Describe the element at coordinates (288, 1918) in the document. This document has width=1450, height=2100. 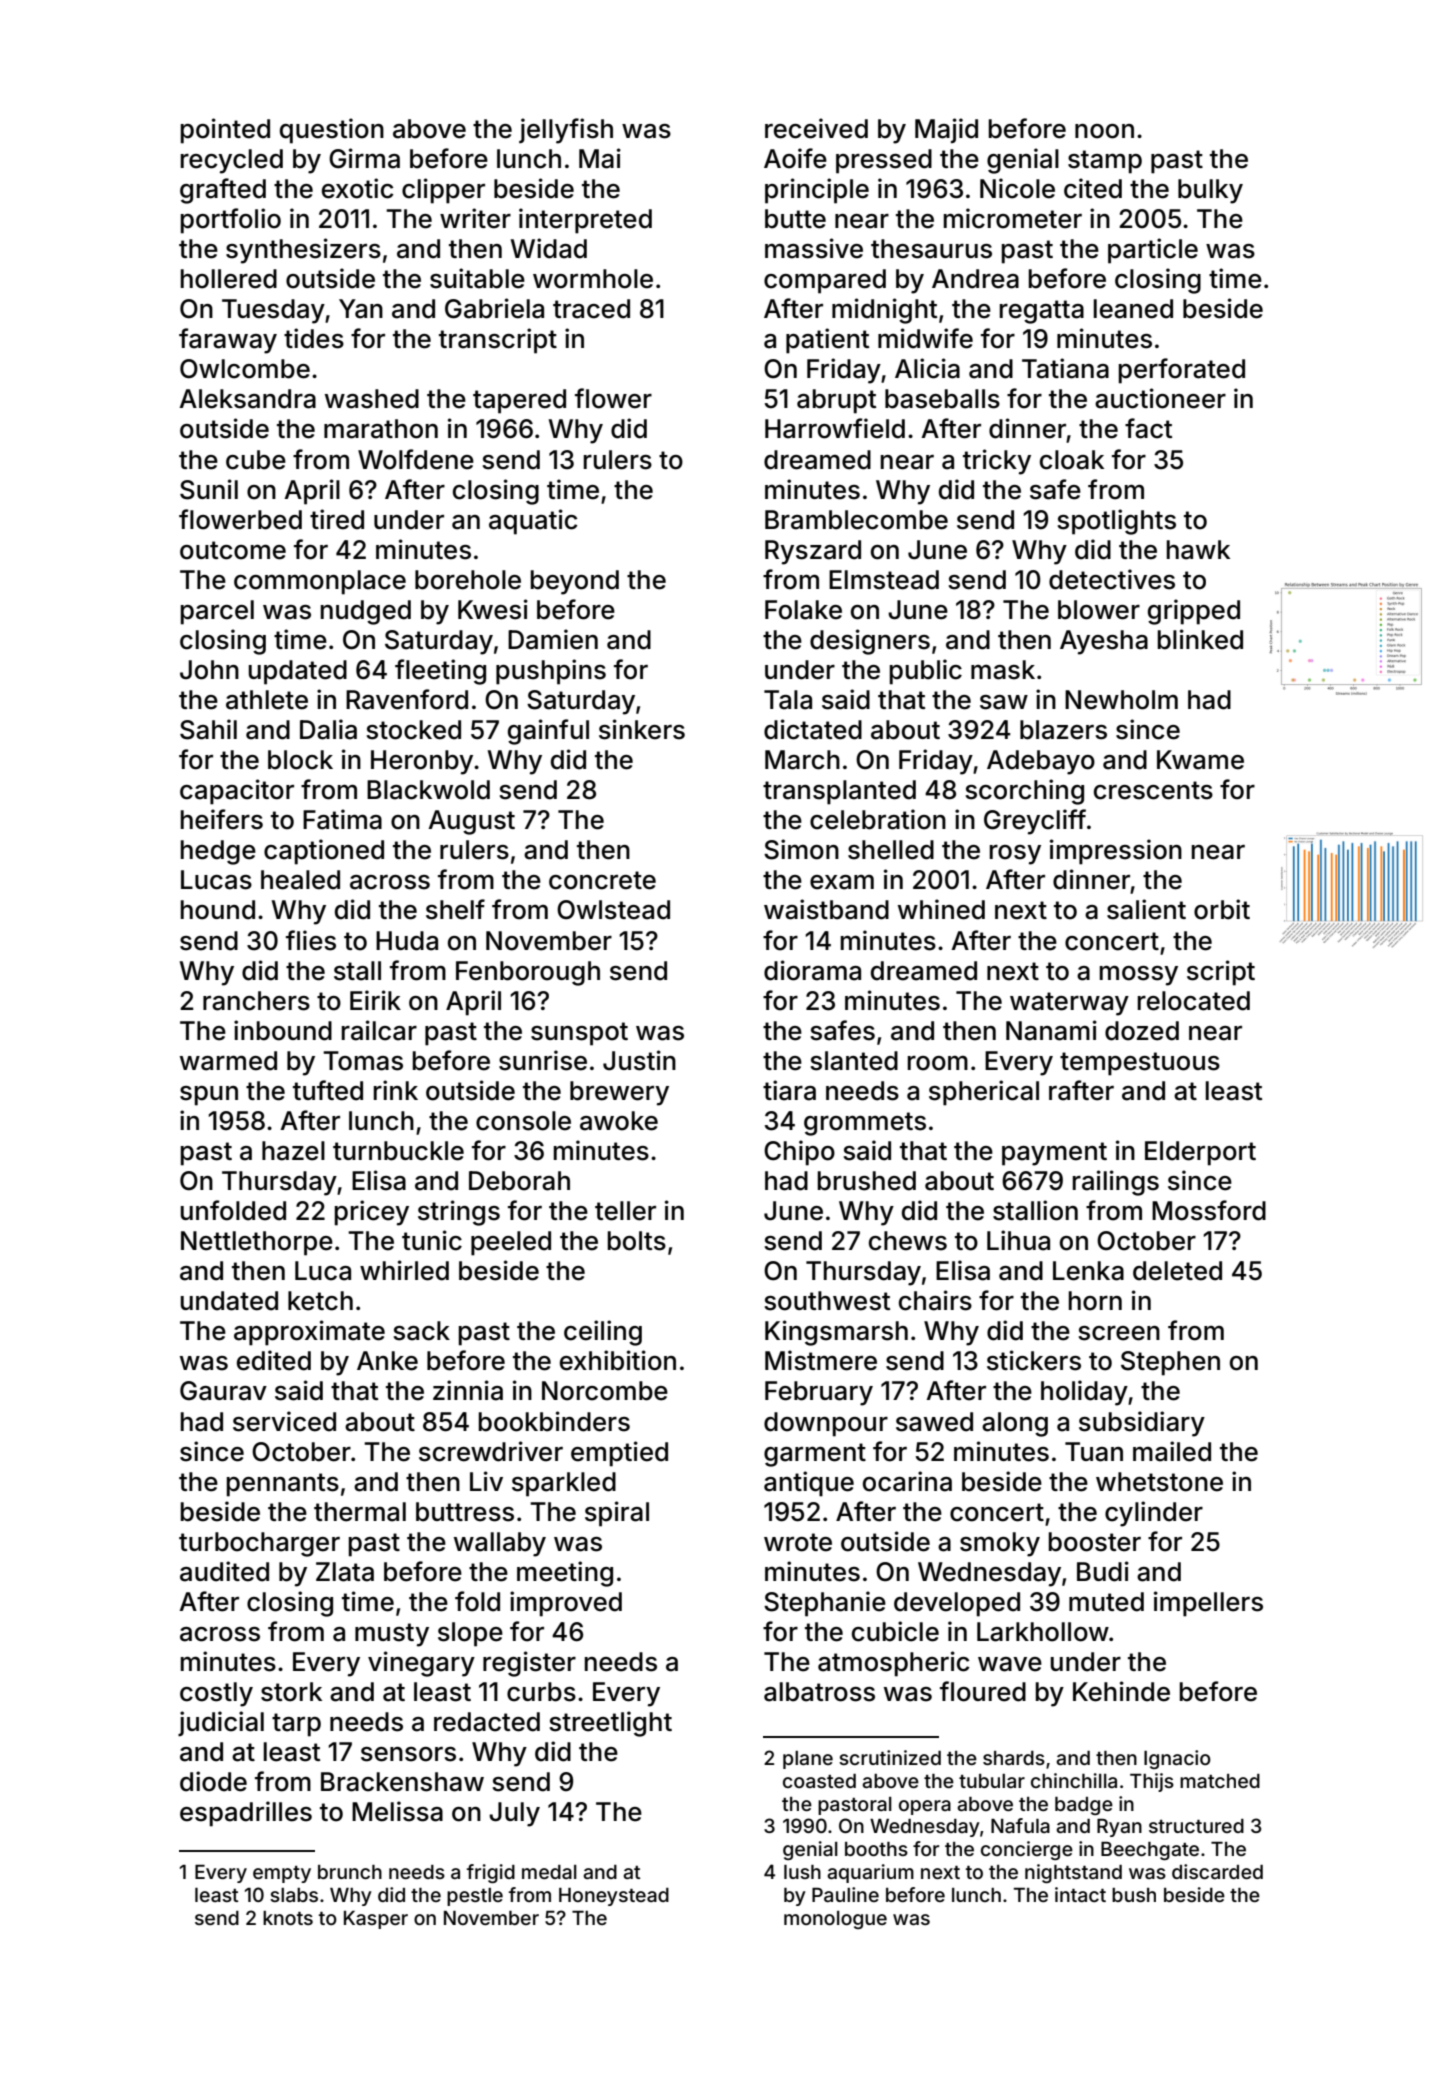
I see `knots` at that location.
